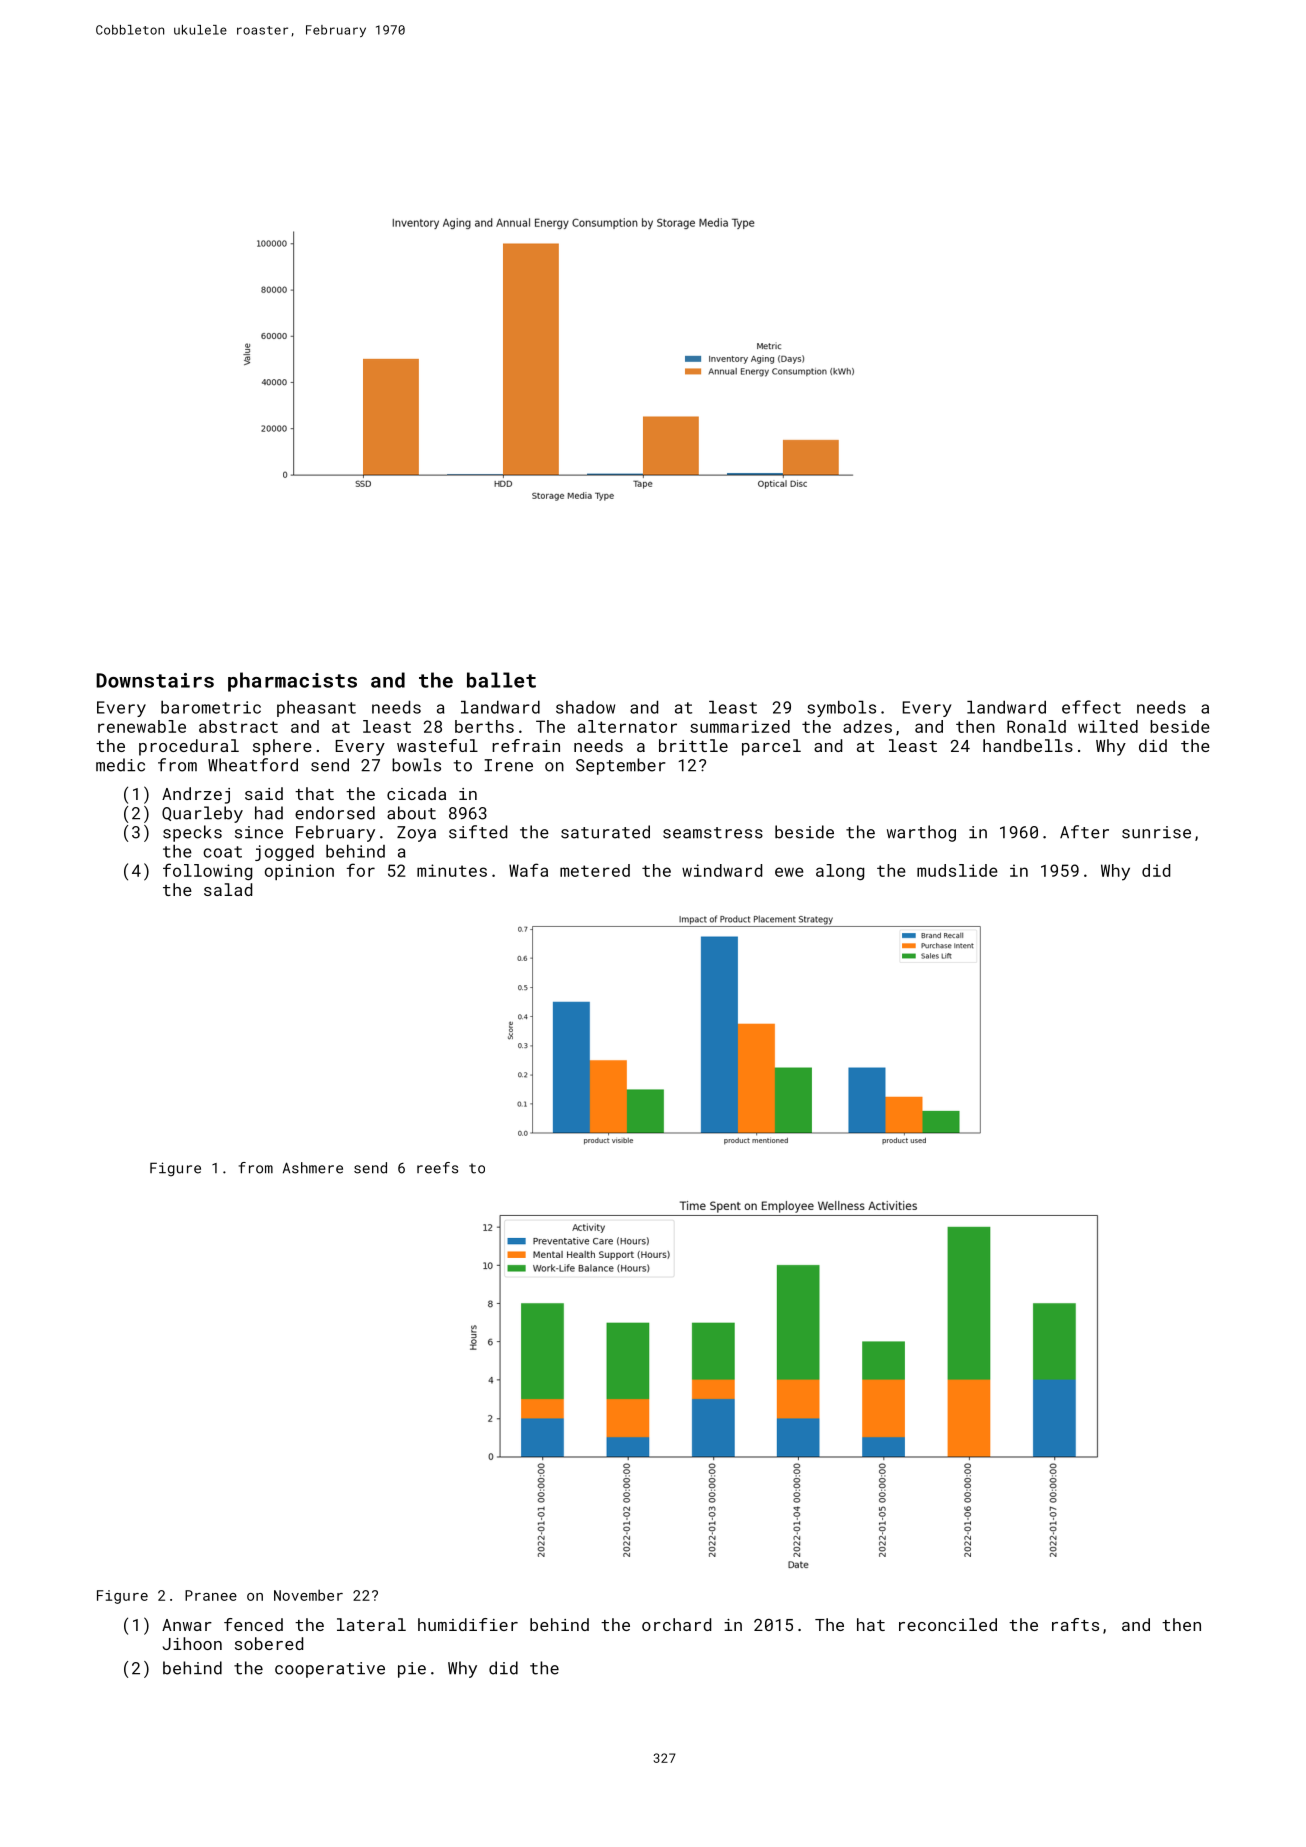  I want to click on symbols, so click(841, 709).
